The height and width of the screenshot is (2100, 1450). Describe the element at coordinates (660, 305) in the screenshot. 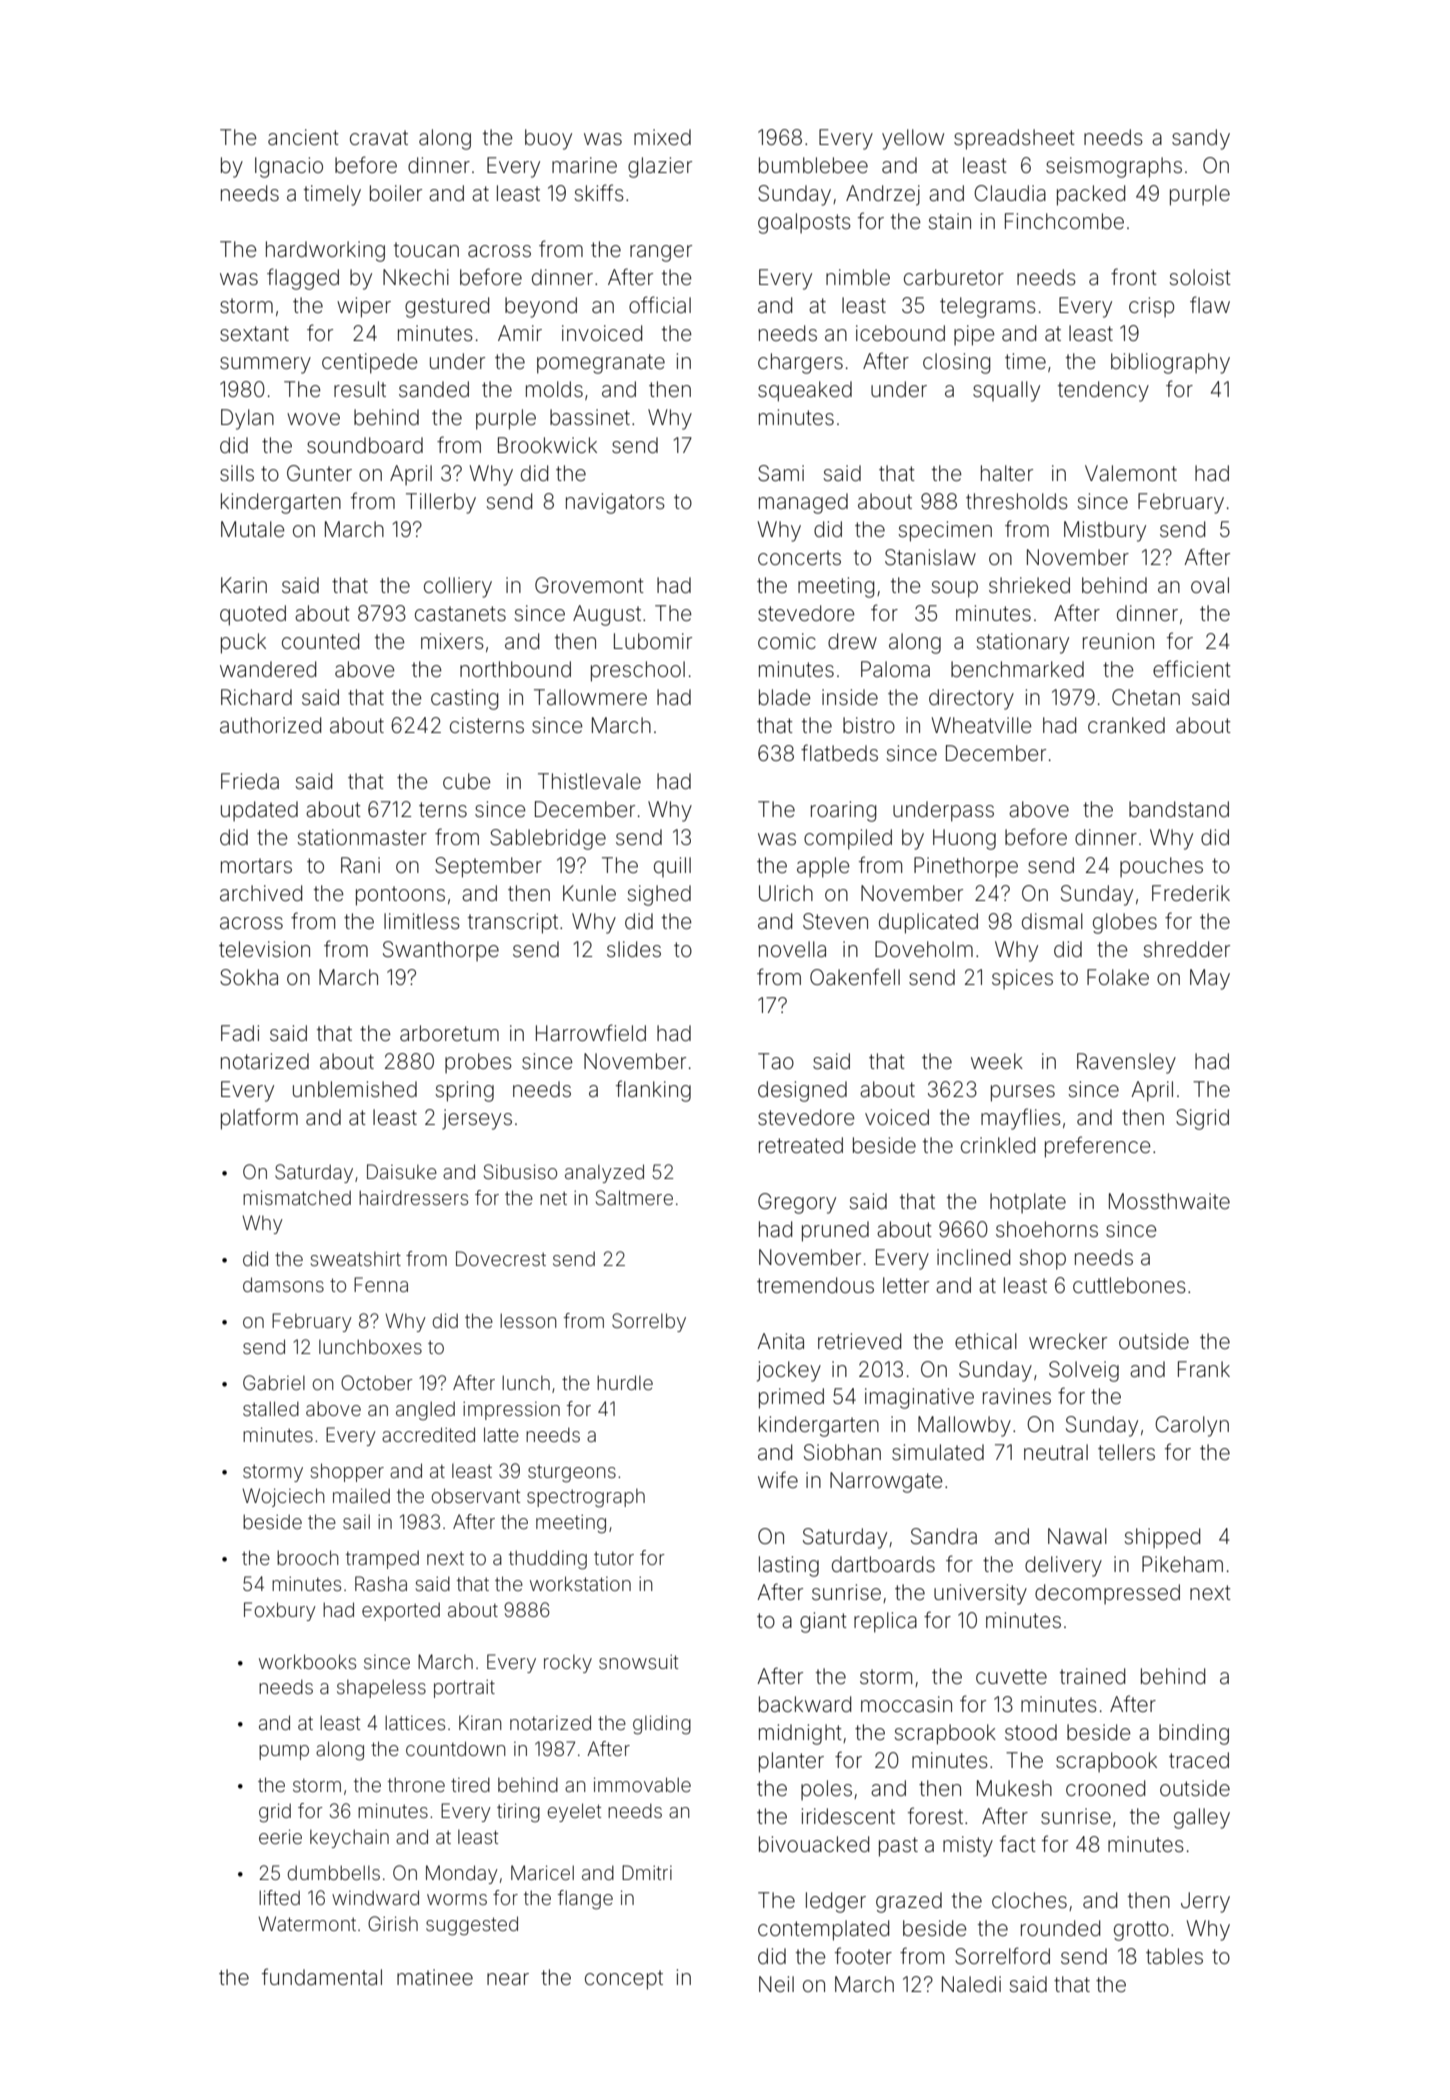

I see `official` at that location.
